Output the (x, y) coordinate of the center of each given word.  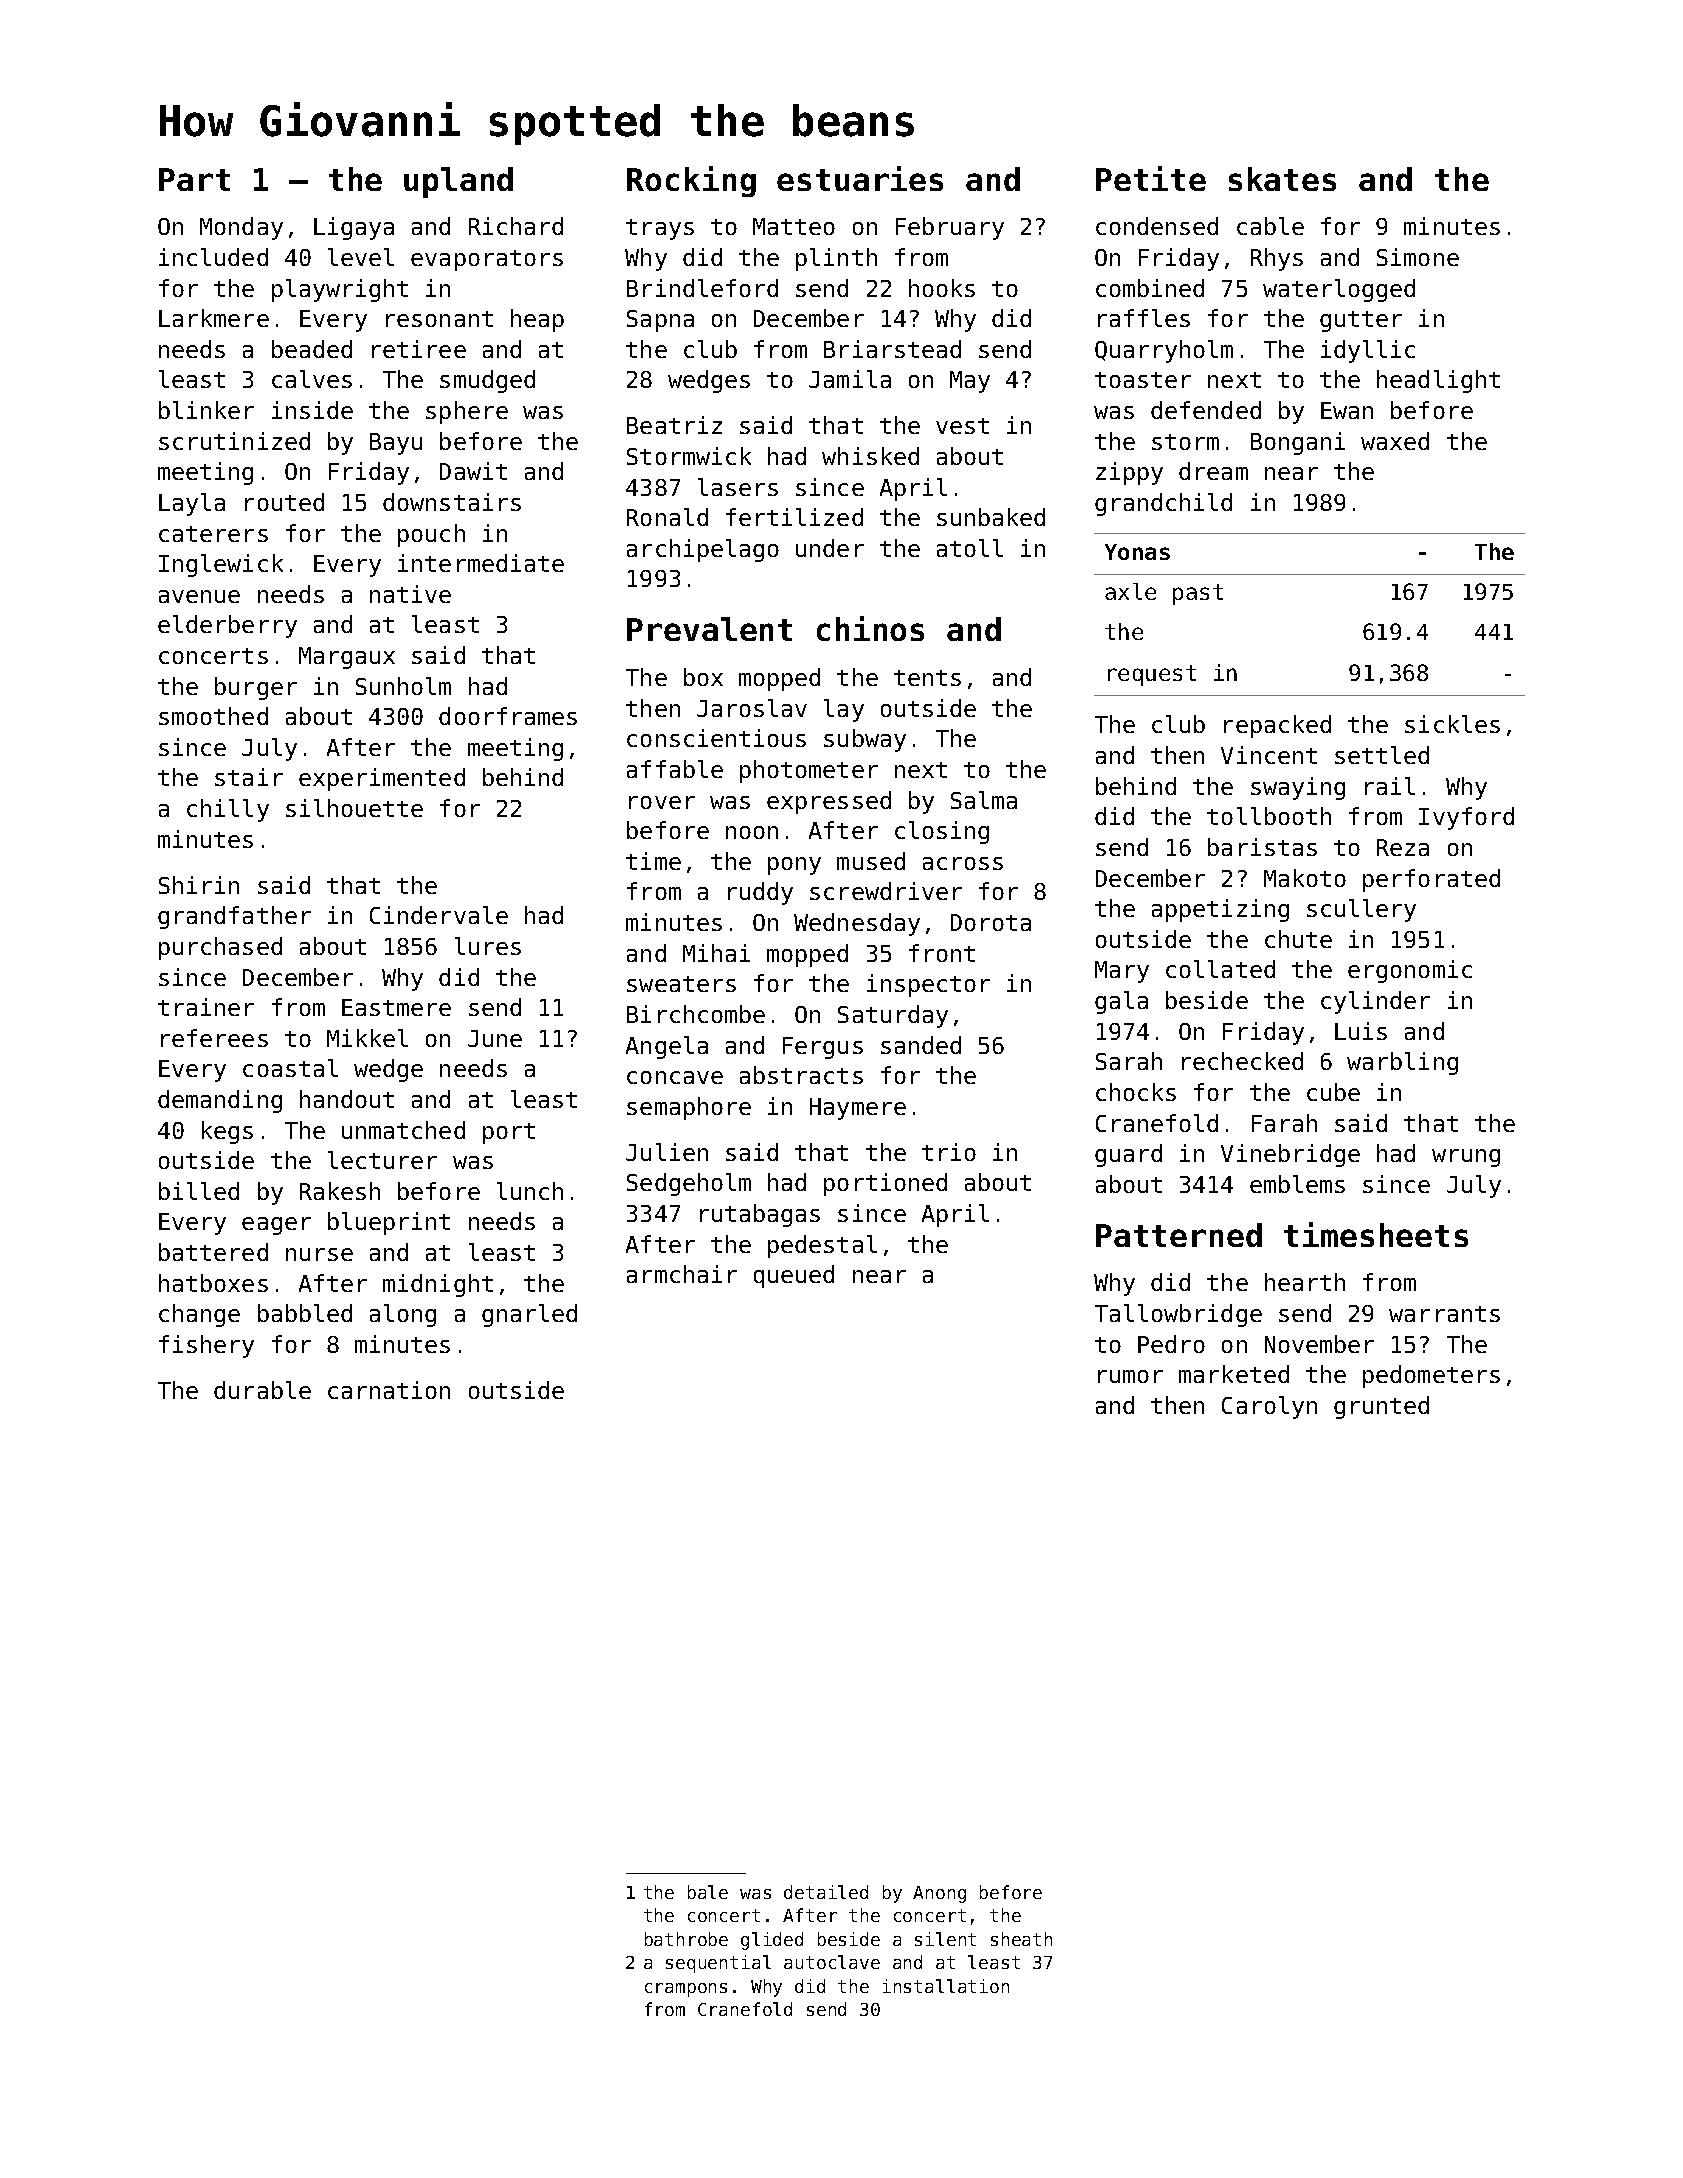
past (1198, 594)
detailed (826, 1892)
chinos (870, 628)
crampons (686, 1990)
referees (214, 1038)
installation (946, 1986)
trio (949, 1152)
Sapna (660, 321)
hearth (1305, 1282)
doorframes (508, 716)
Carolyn (1269, 1407)
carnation (389, 1390)
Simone (1418, 257)
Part (194, 179)
